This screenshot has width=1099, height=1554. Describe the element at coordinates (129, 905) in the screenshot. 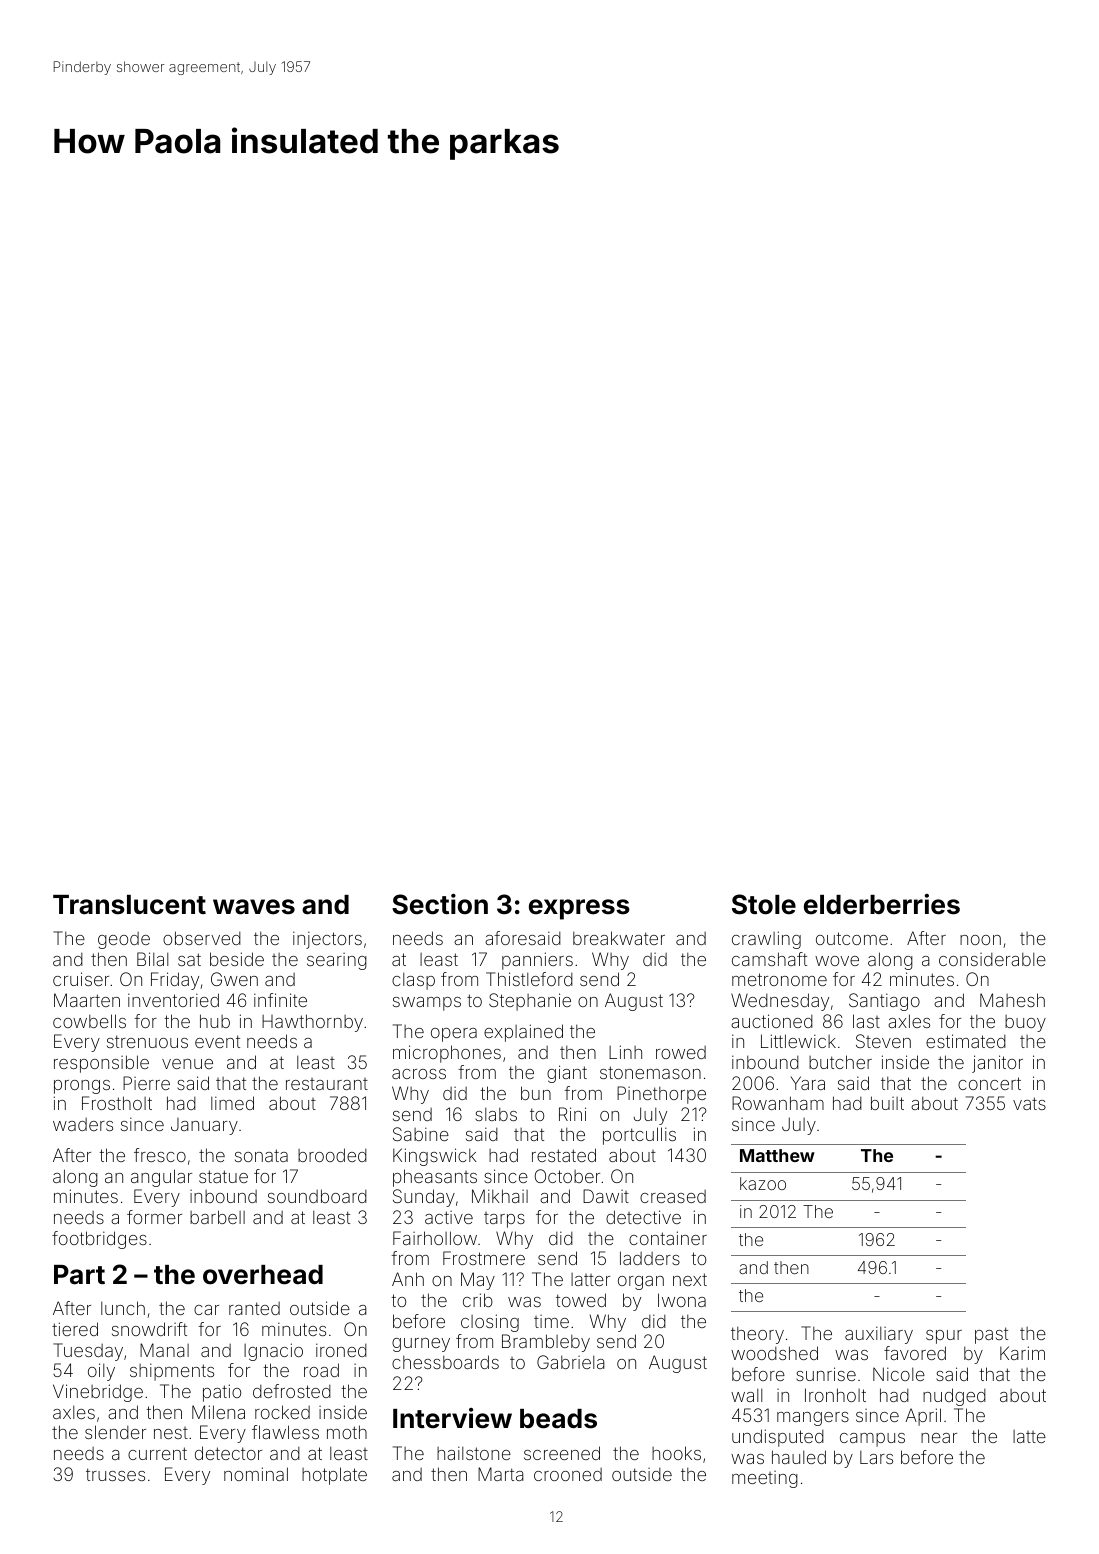

I see `Translucent` at that location.
